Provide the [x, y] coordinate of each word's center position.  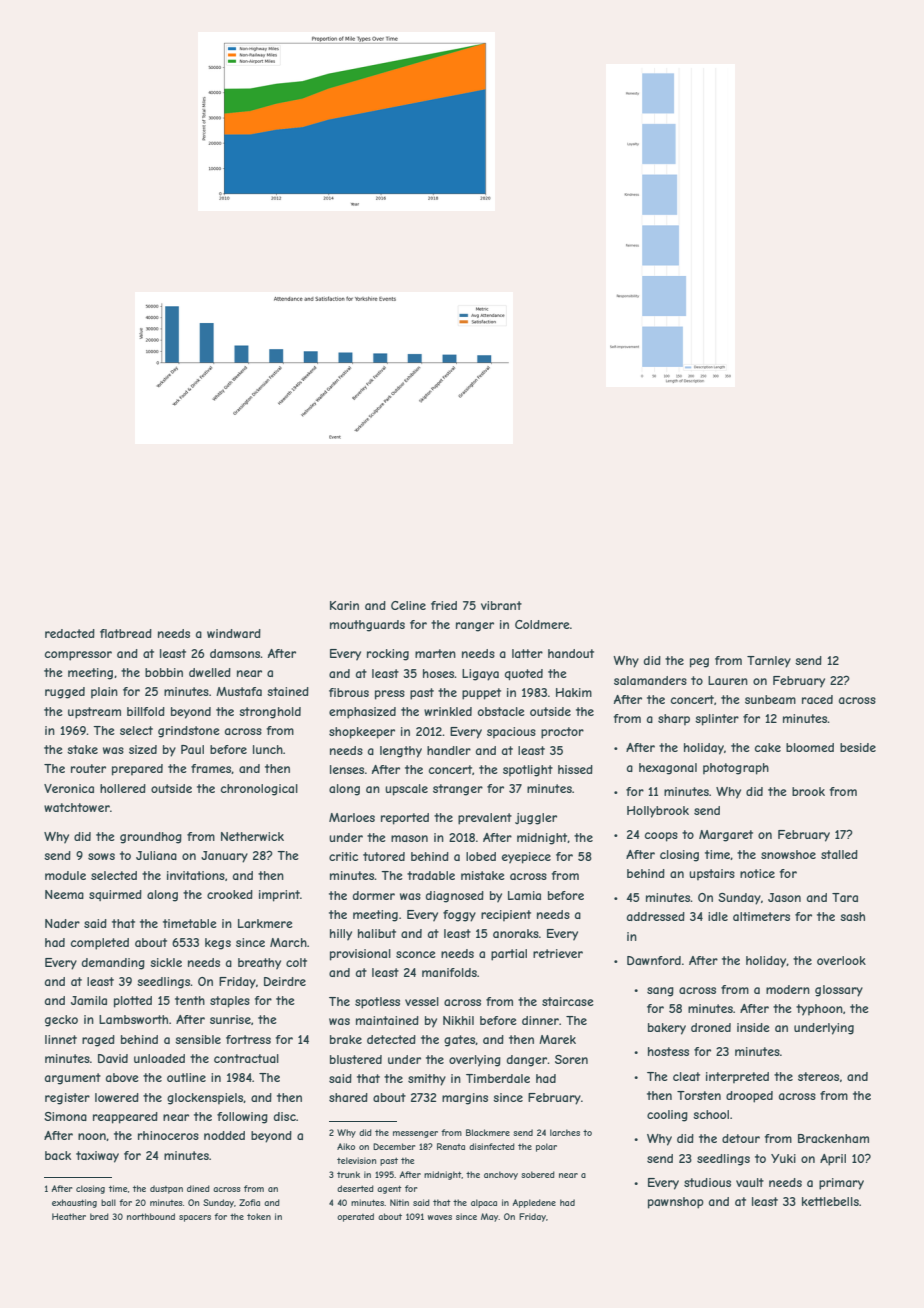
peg [699, 663]
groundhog [151, 838]
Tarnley [769, 662]
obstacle [501, 711]
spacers [195, 1218]
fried [444, 605]
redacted [70, 633]
